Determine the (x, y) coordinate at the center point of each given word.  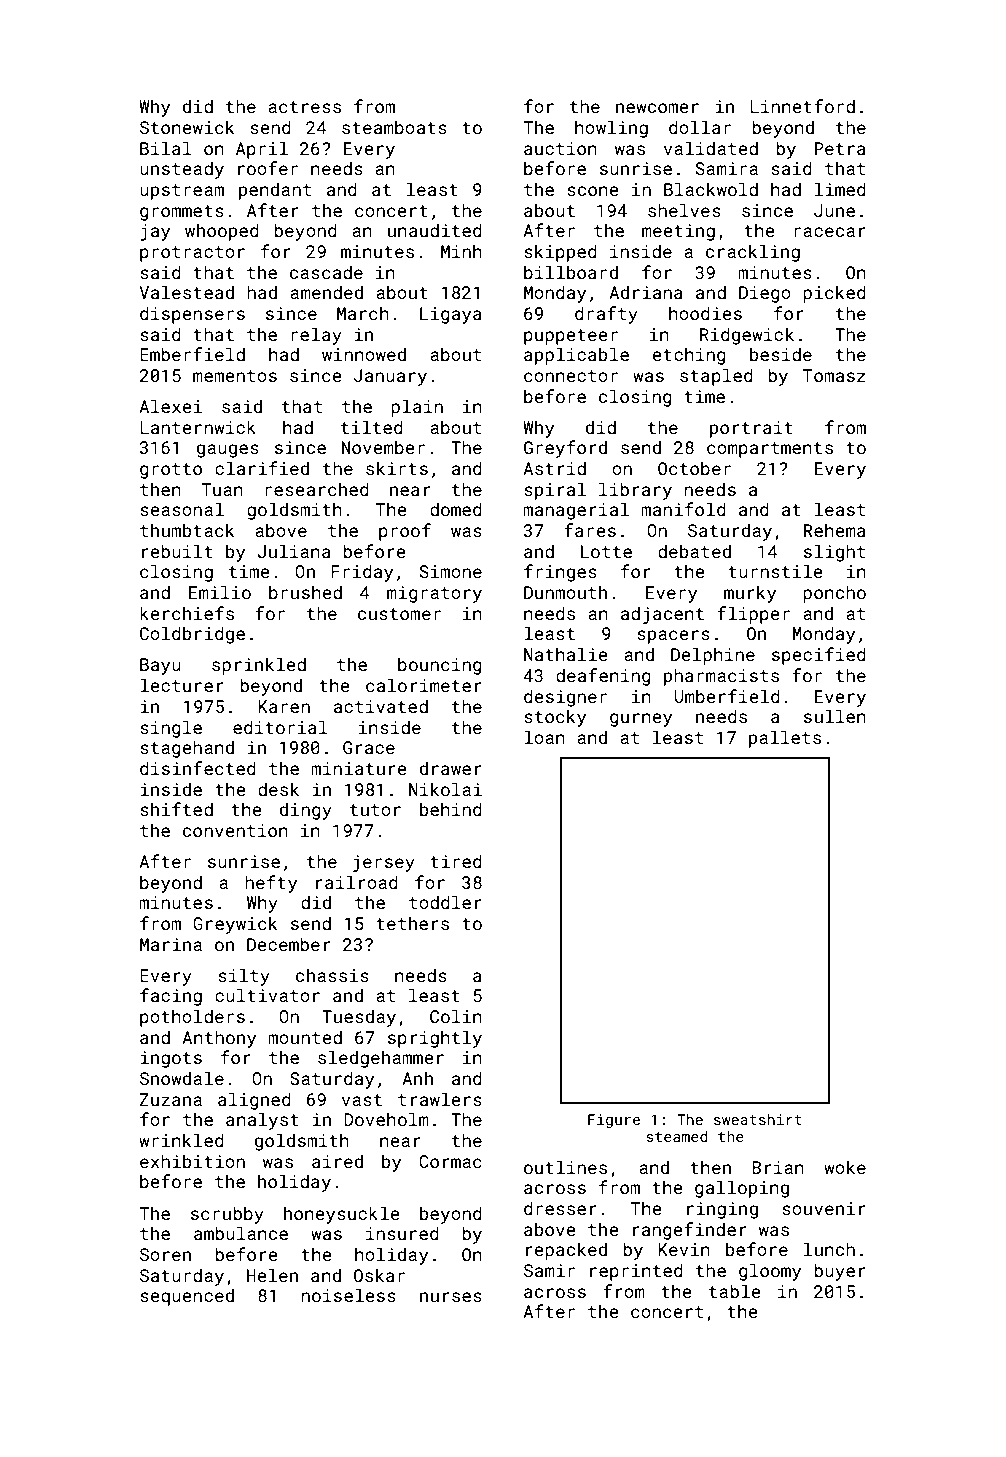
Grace (369, 747)
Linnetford (802, 106)
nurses (451, 1297)
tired (455, 861)
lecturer (182, 685)
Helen (272, 1275)
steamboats (394, 127)
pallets (785, 739)
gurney (641, 720)
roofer (268, 168)
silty (244, 977)
